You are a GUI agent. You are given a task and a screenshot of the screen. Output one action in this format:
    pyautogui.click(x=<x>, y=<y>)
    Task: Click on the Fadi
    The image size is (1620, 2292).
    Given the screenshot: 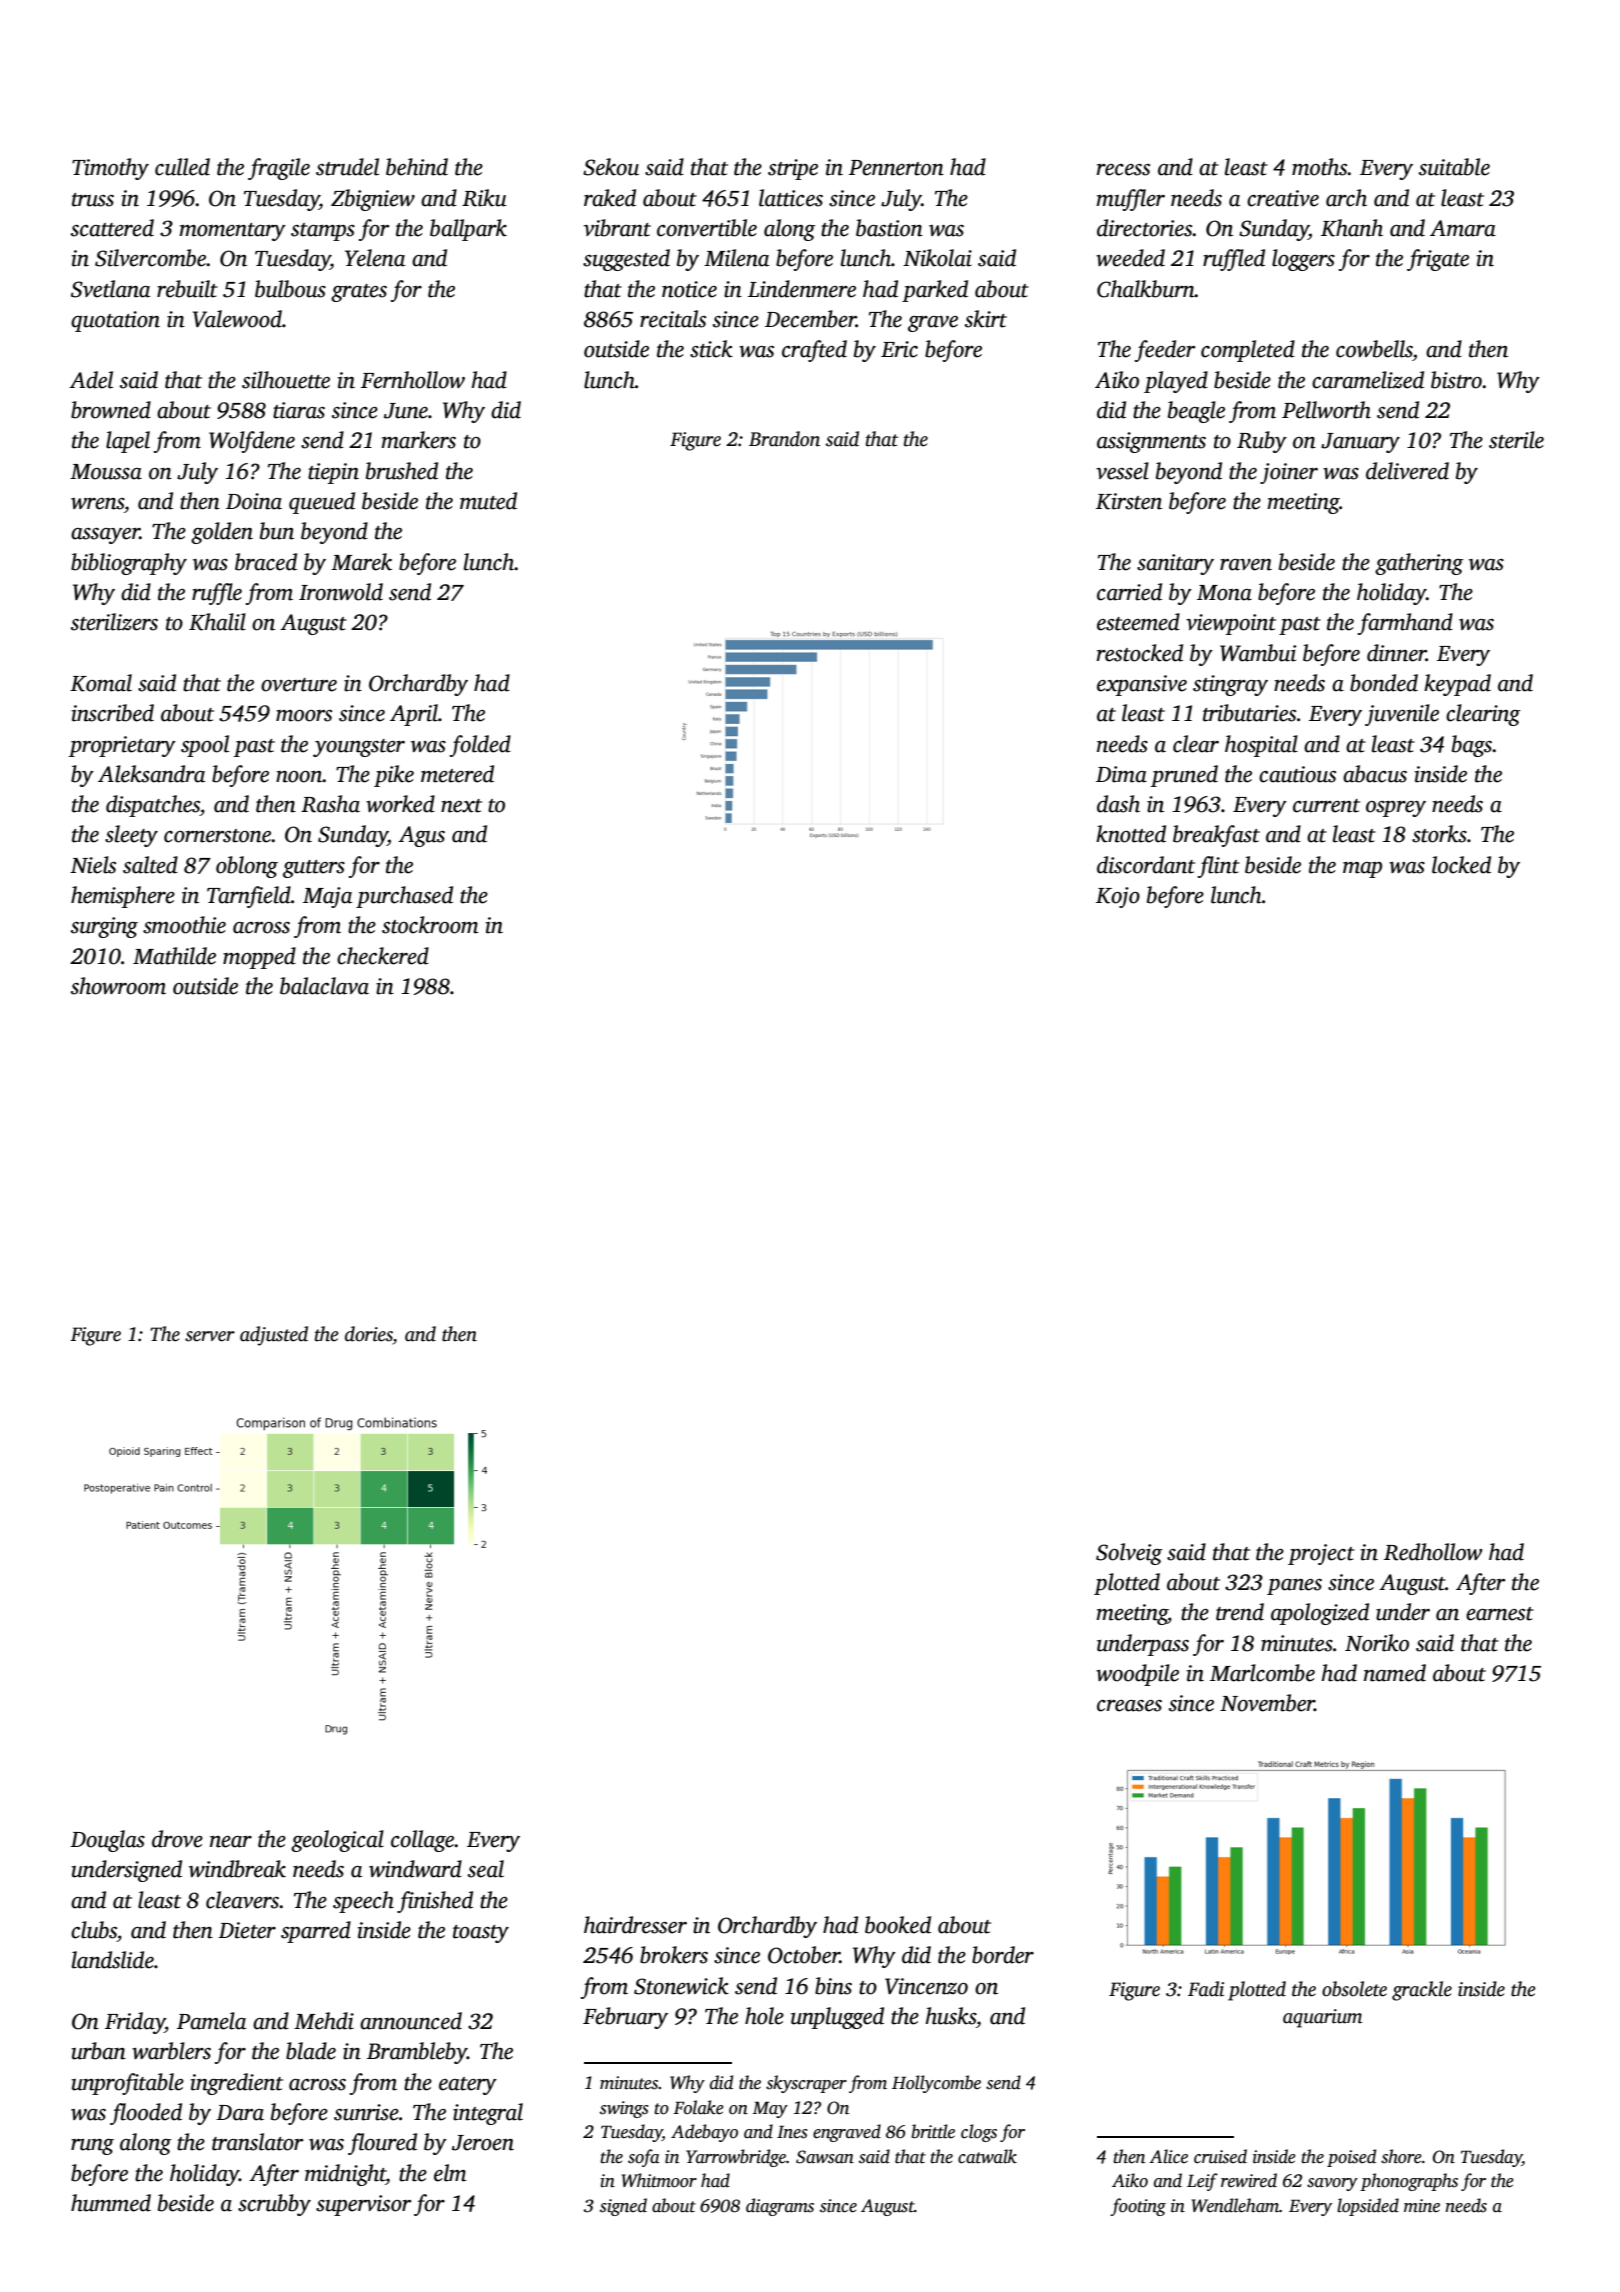 What is the action you would take?
    pyautogui.click(x=1206, y=1989)
